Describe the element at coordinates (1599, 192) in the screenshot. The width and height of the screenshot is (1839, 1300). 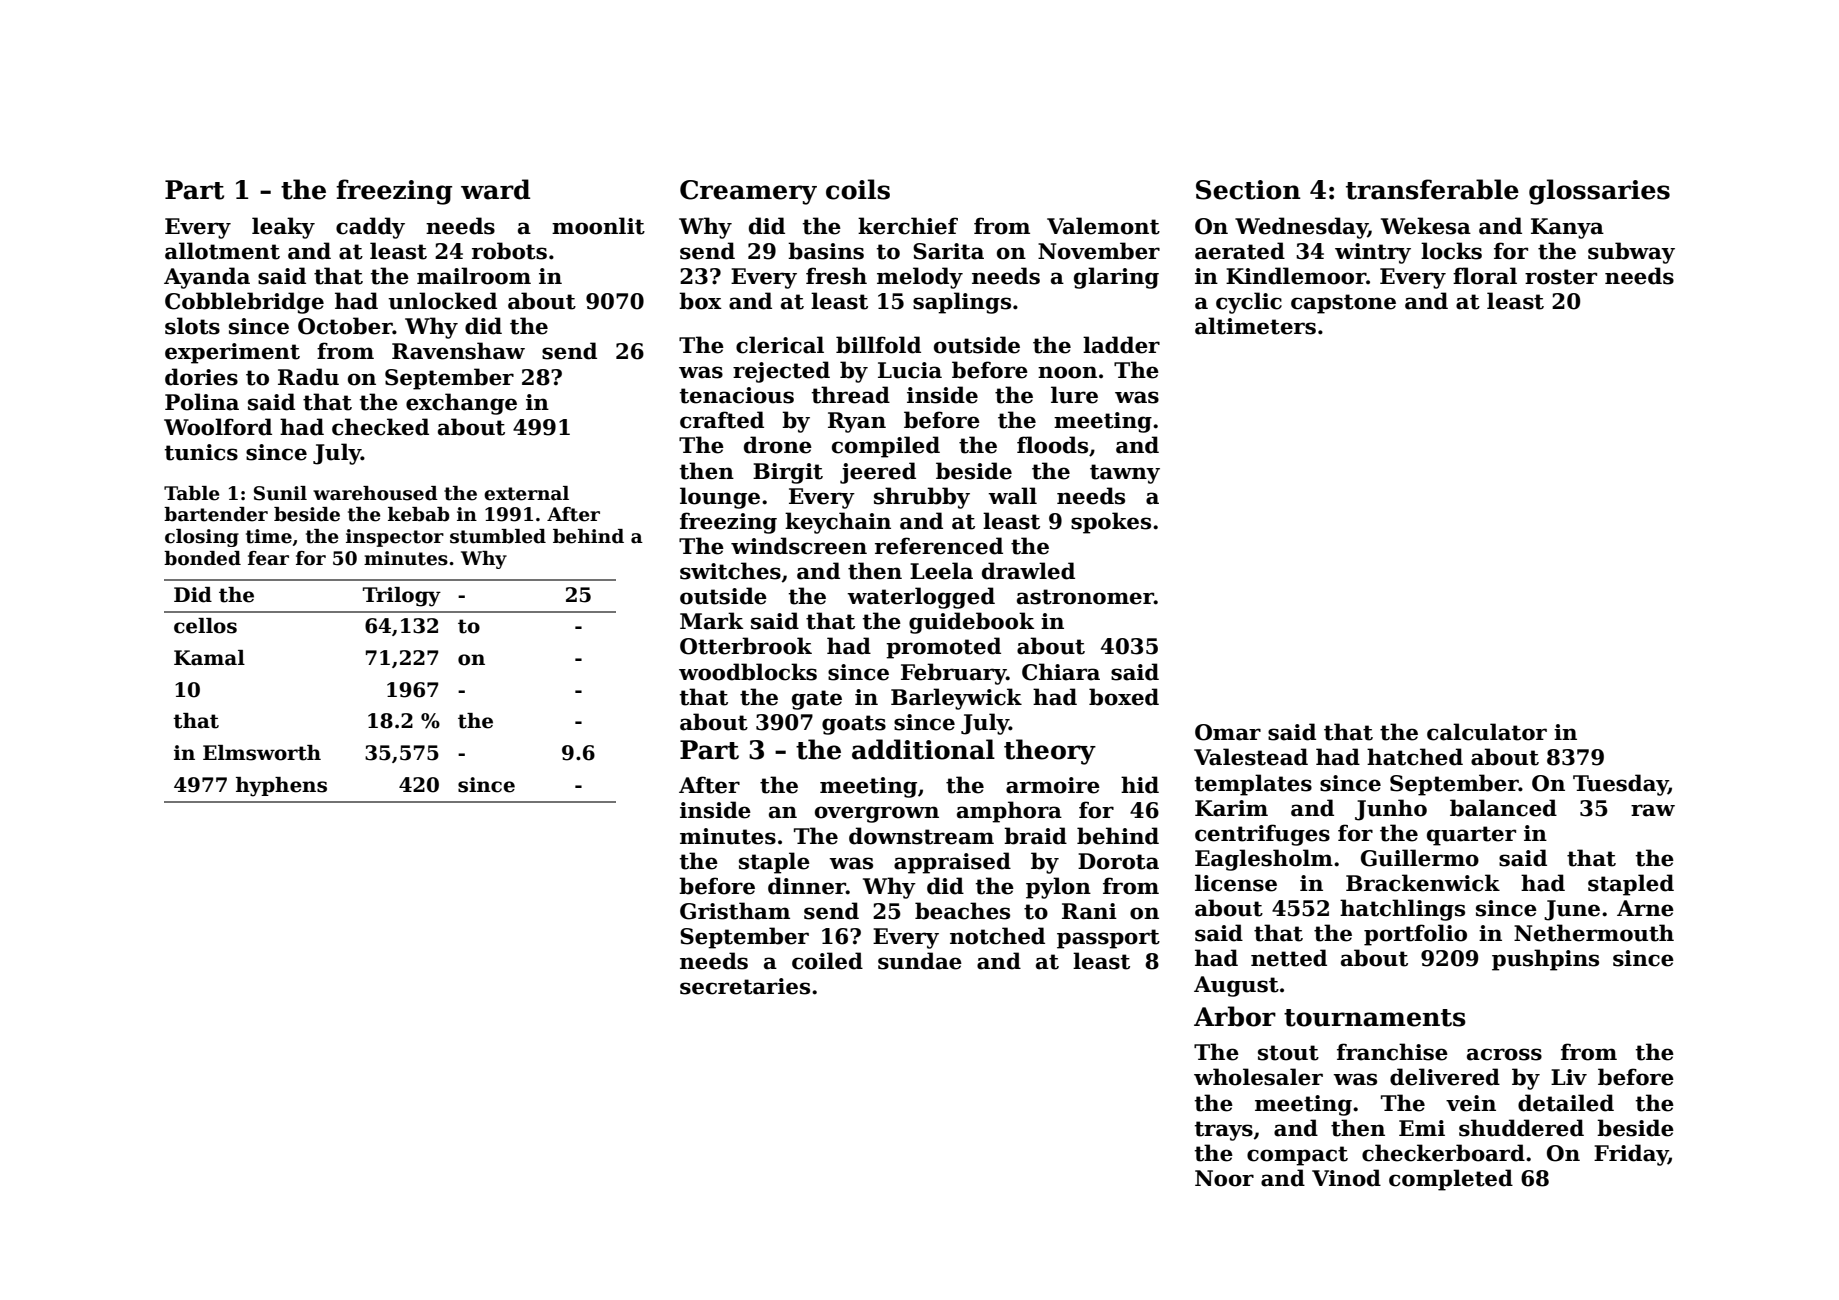
I see `glossaries` at that location.
